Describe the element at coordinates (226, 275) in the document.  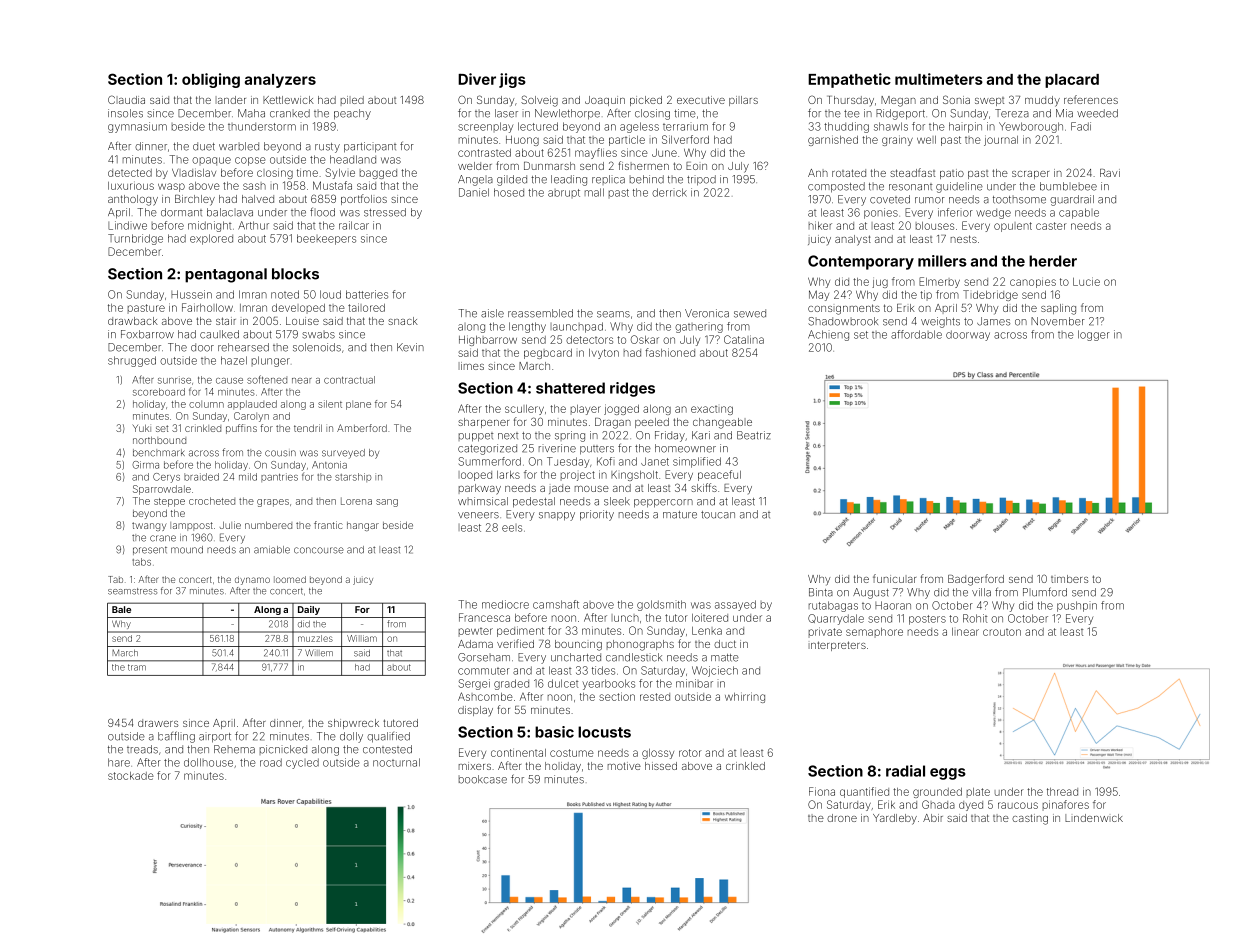
I see `pentagonal` at that location.
